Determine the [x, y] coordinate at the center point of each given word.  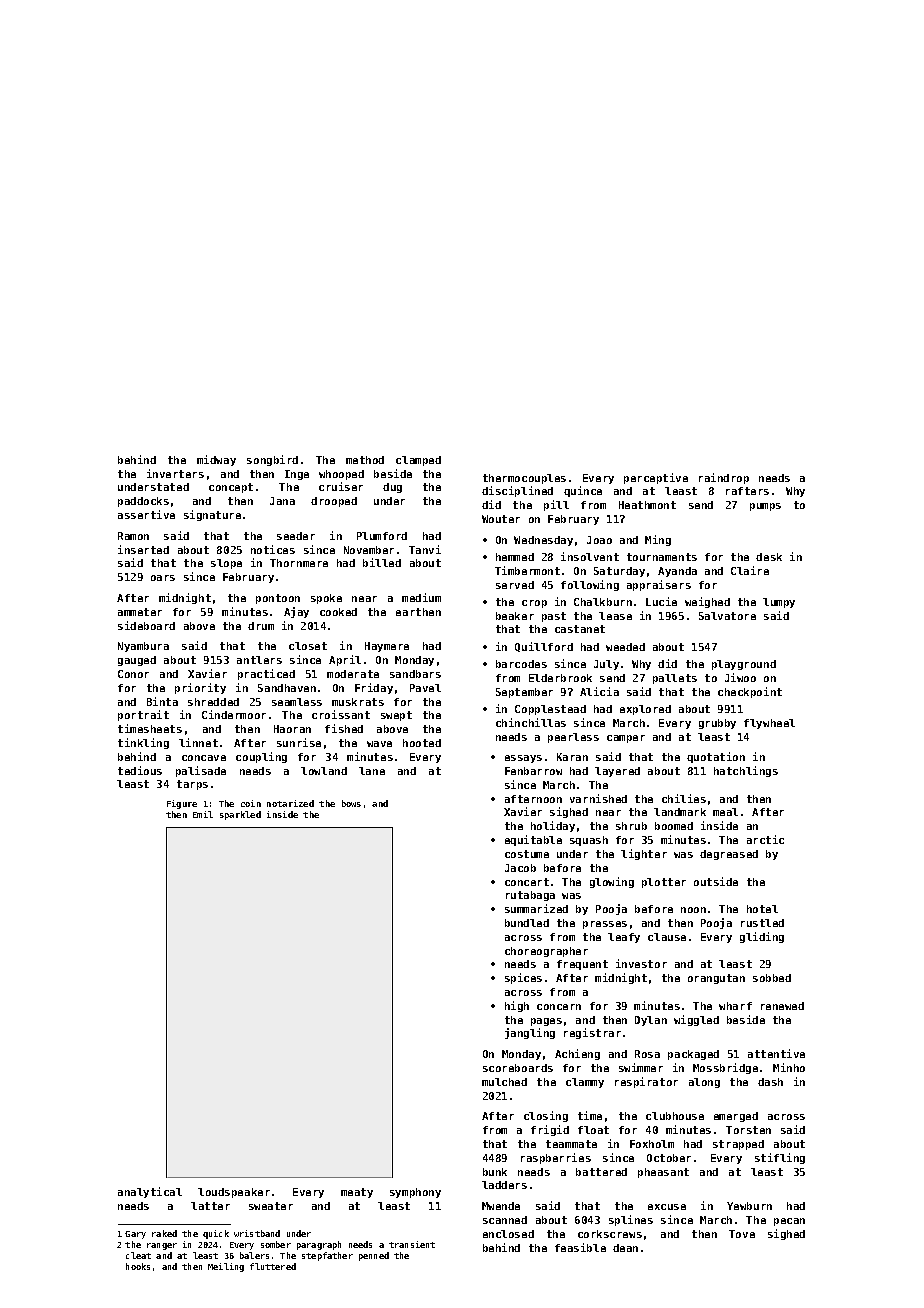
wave [379, 744]
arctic [765, 839]
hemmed [515, 557]
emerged [736, 1117]
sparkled [240, 815]
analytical [150, 1192]
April [345, 660]
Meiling [226, 1267]
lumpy [779, 603]
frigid [550, 1130]
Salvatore [727, 616]
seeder [296, 536]
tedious [140, 770]
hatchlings [746, 771]
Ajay [296, 612]
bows [351, 803]
